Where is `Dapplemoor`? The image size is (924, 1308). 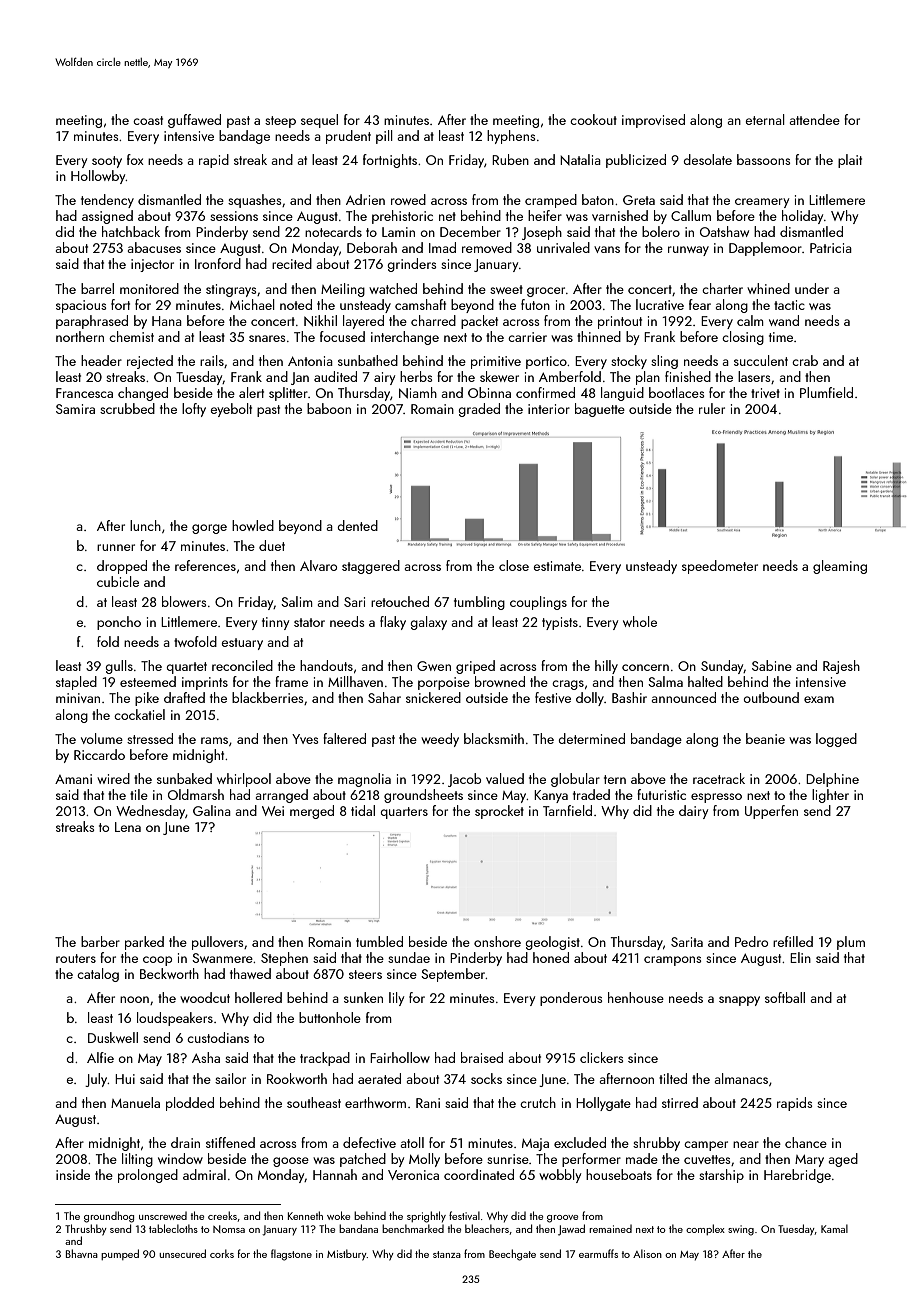
Dapplemoor is located at coordinates (765, 249).
